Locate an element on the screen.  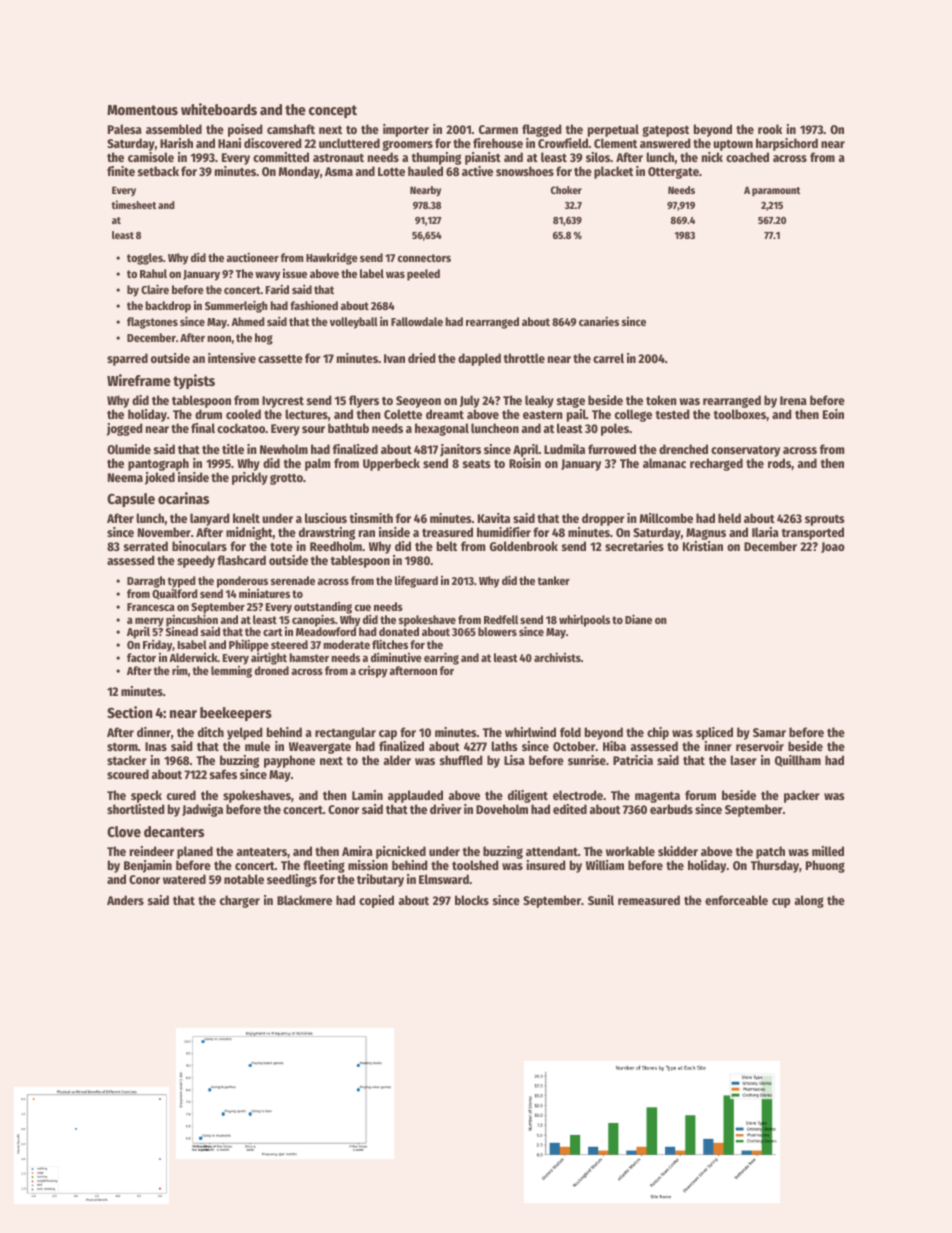
Momentous is located at coordinates (142, 110).
